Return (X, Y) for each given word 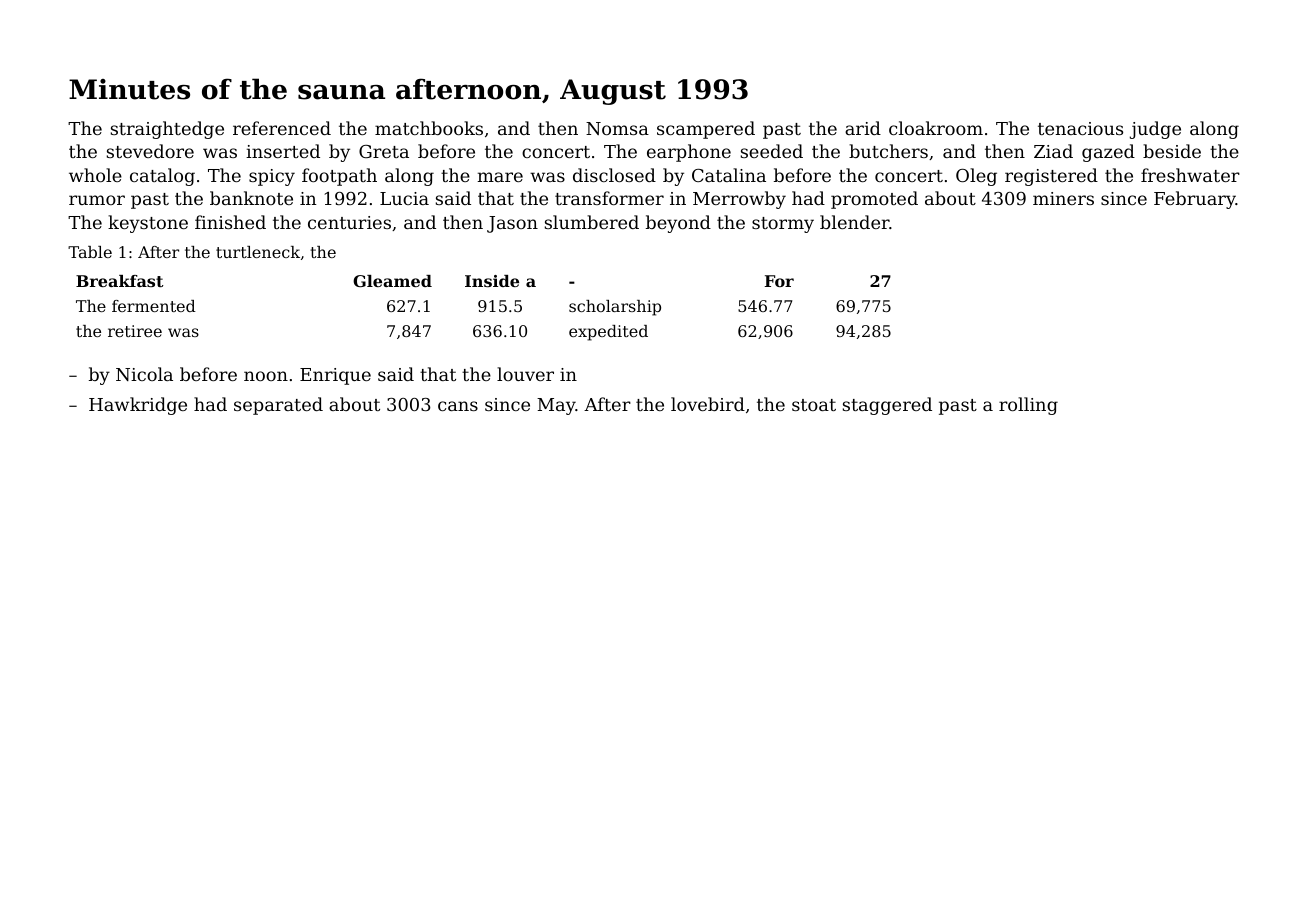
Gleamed (392, 281)
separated (278, 406)
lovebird (708, 404)
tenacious (1080, 128)
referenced (282, 128)
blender (855, 222)
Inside (492, 281)
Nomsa (617, 128)
